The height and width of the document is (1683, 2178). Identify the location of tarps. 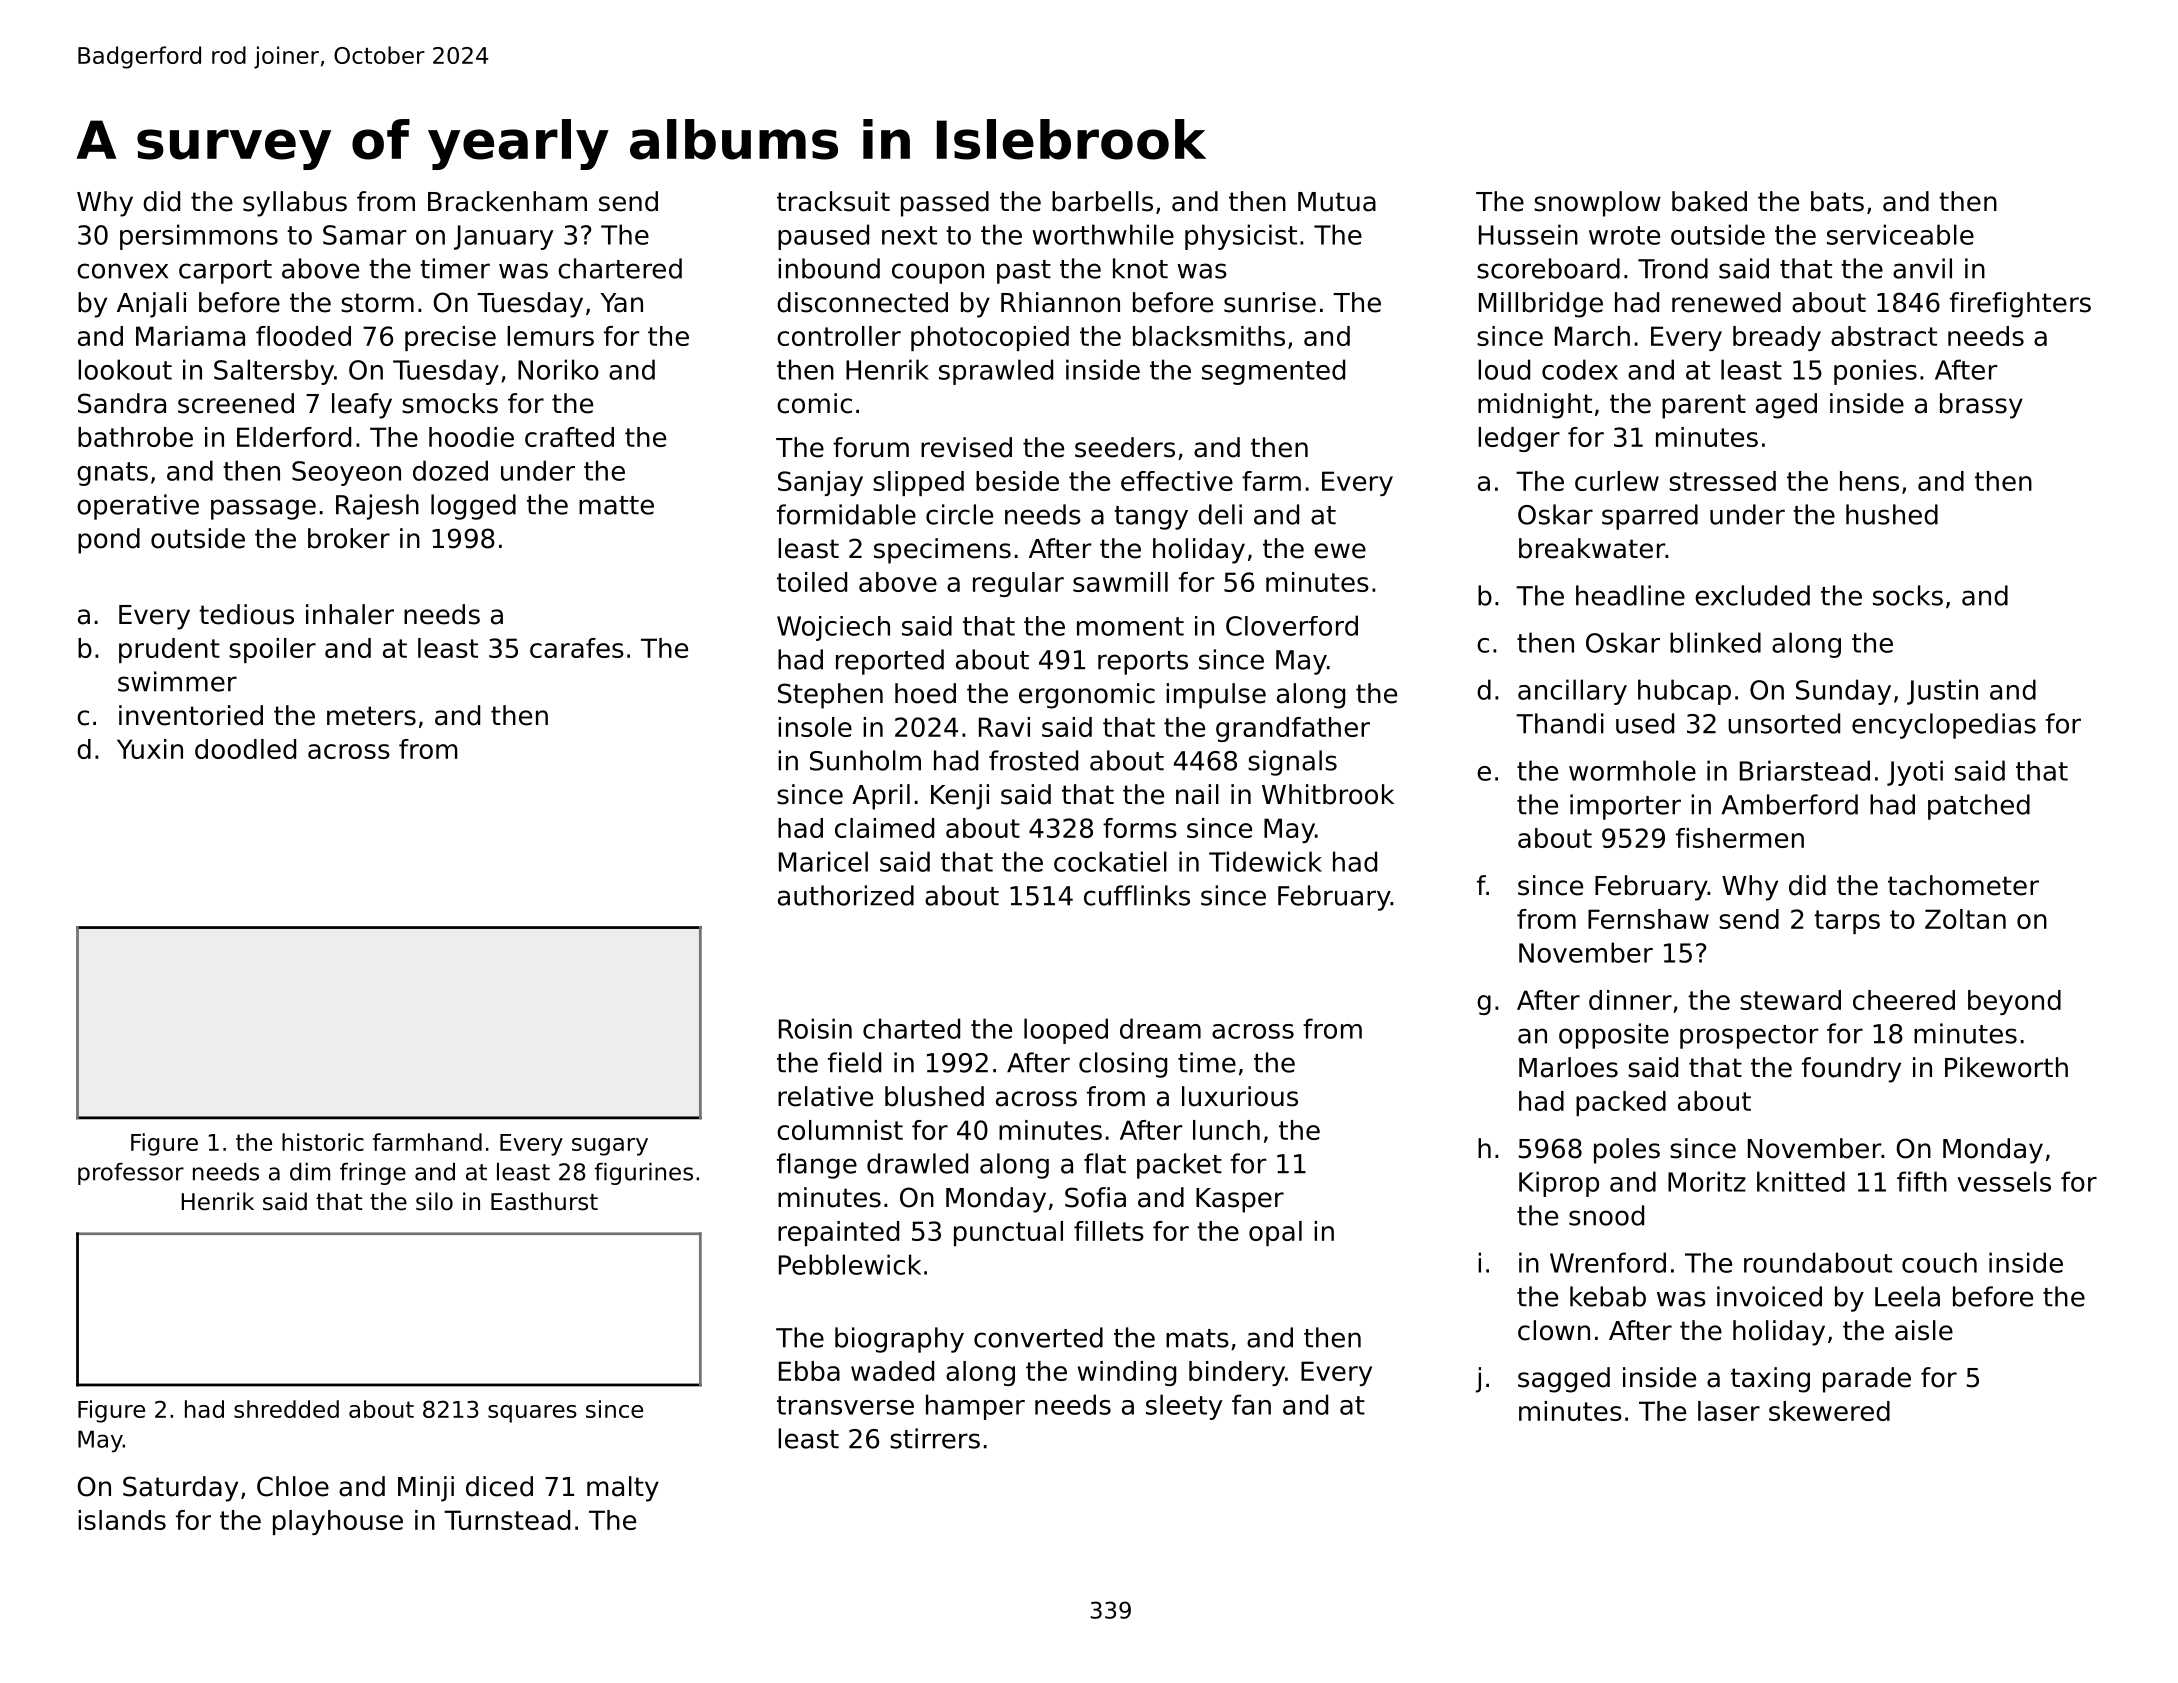
(1847, 922).
